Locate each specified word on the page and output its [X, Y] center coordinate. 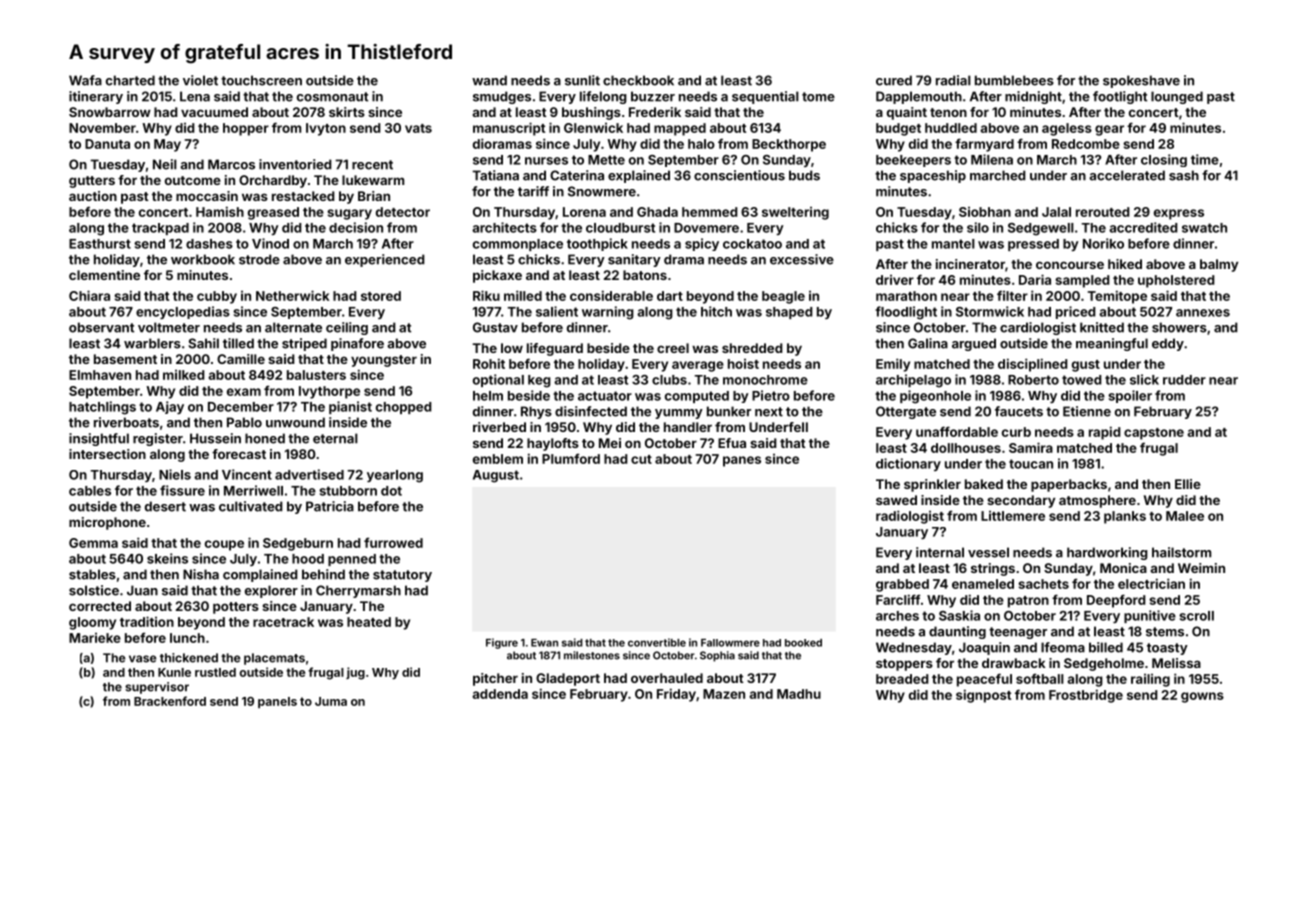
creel [673, 348]
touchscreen [261, 80]
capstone [1154, 434]
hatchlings [102, 408]
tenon [948, 112]
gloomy [92, 623]
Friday [676, 695]
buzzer [653, 96]
